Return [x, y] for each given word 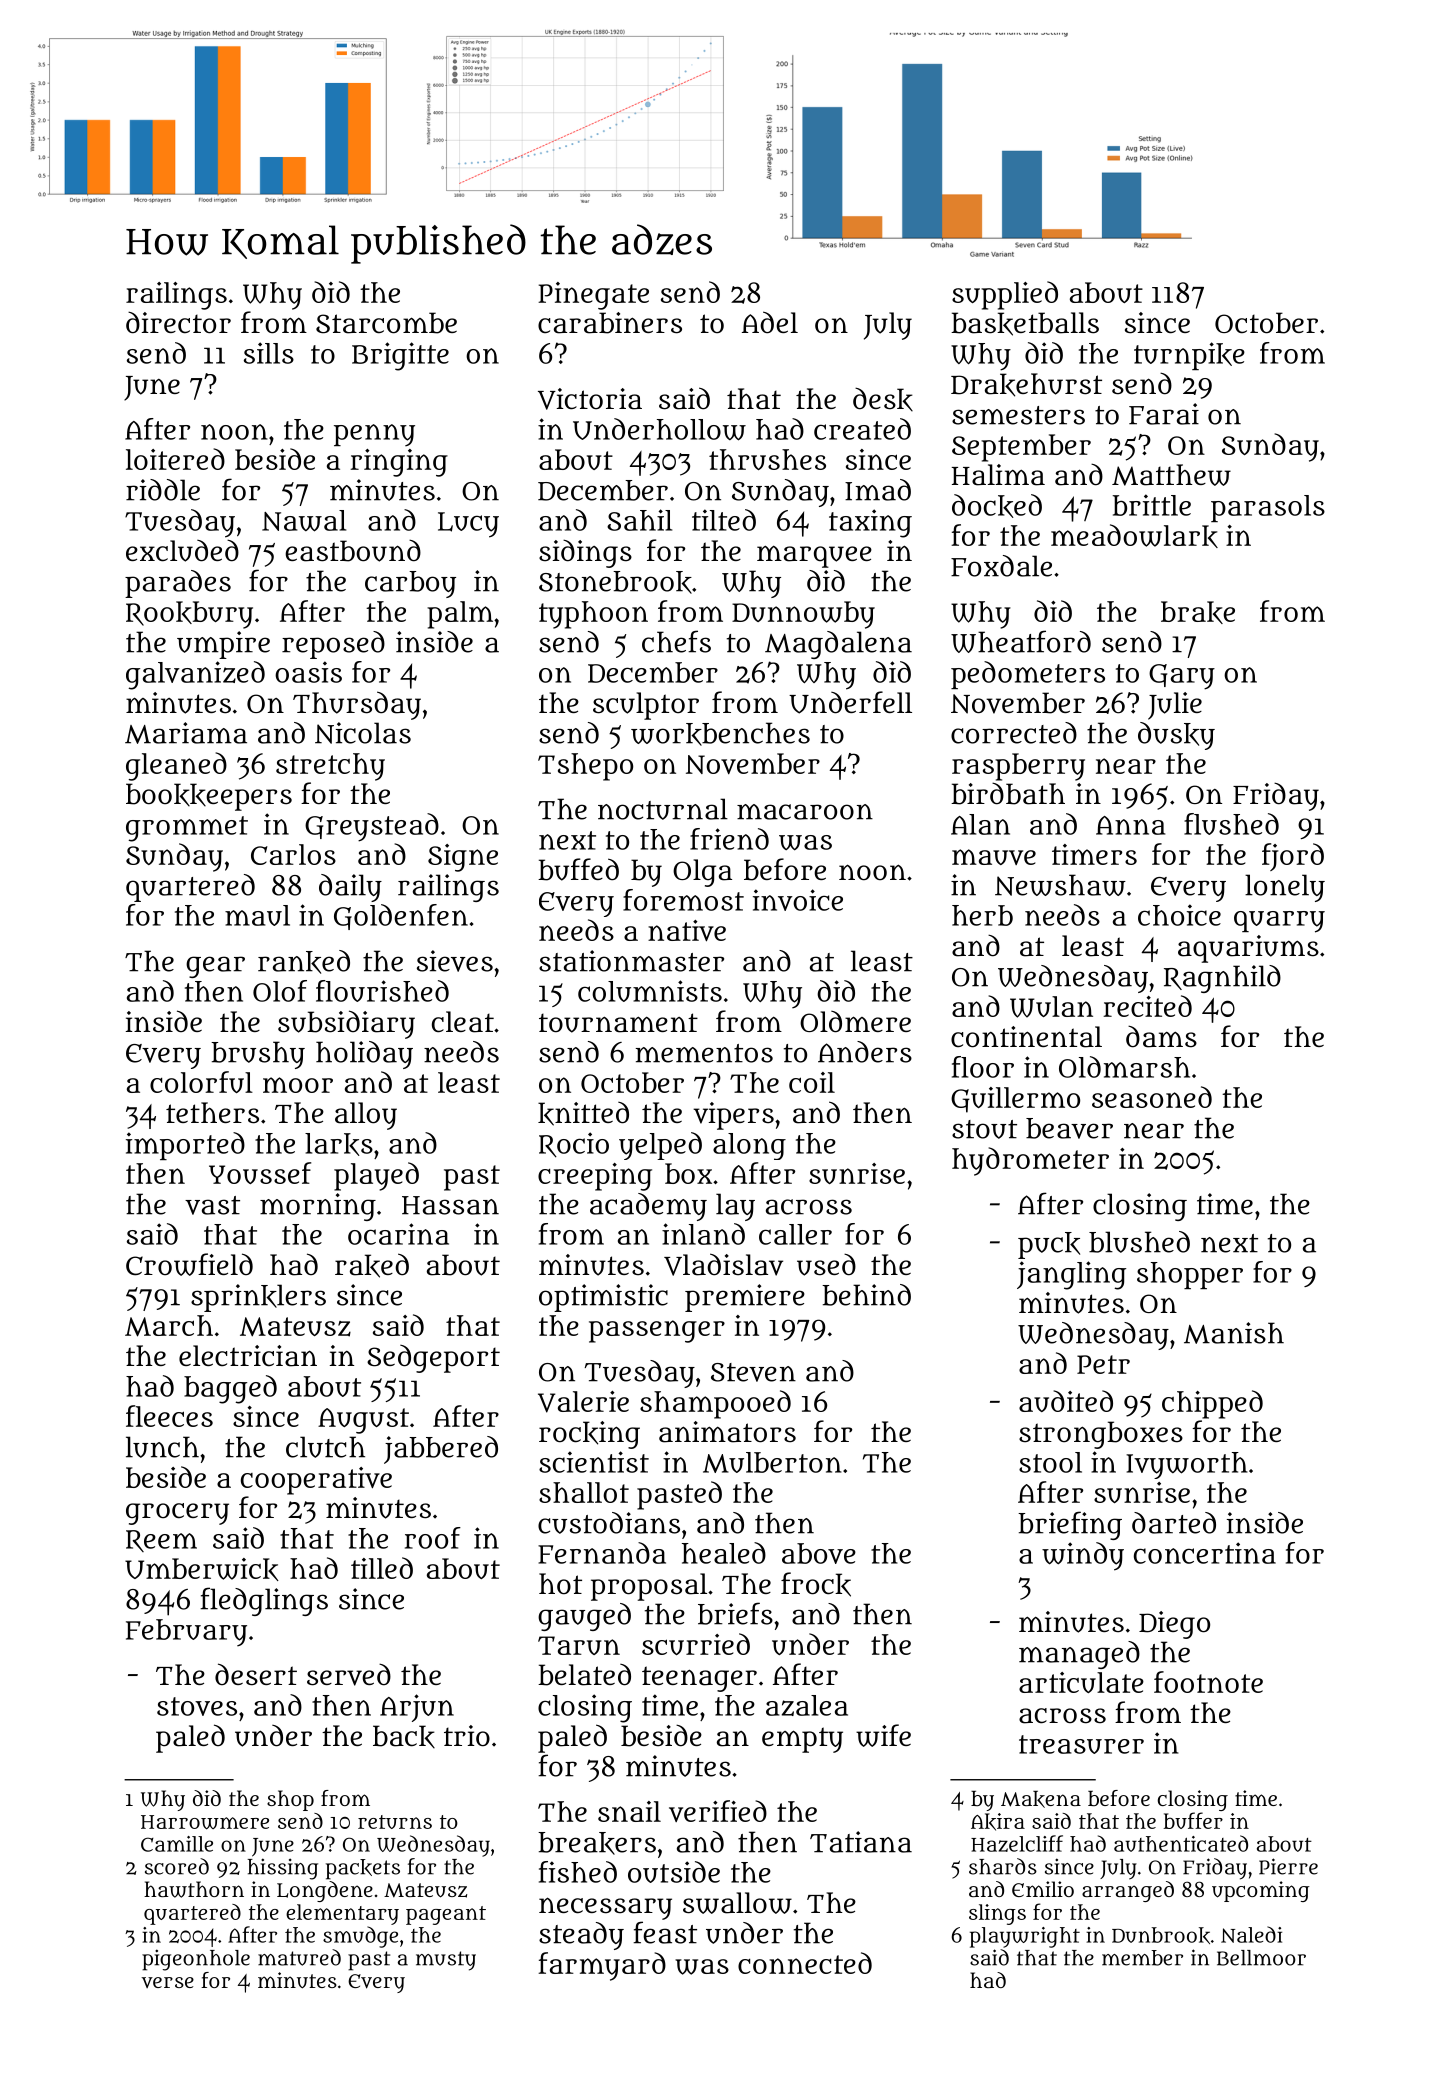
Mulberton [772, 1462]
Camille [177, 1844]
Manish [1234, 1333]
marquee [814, 556]
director [178, 322]
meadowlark [1134, 536]
